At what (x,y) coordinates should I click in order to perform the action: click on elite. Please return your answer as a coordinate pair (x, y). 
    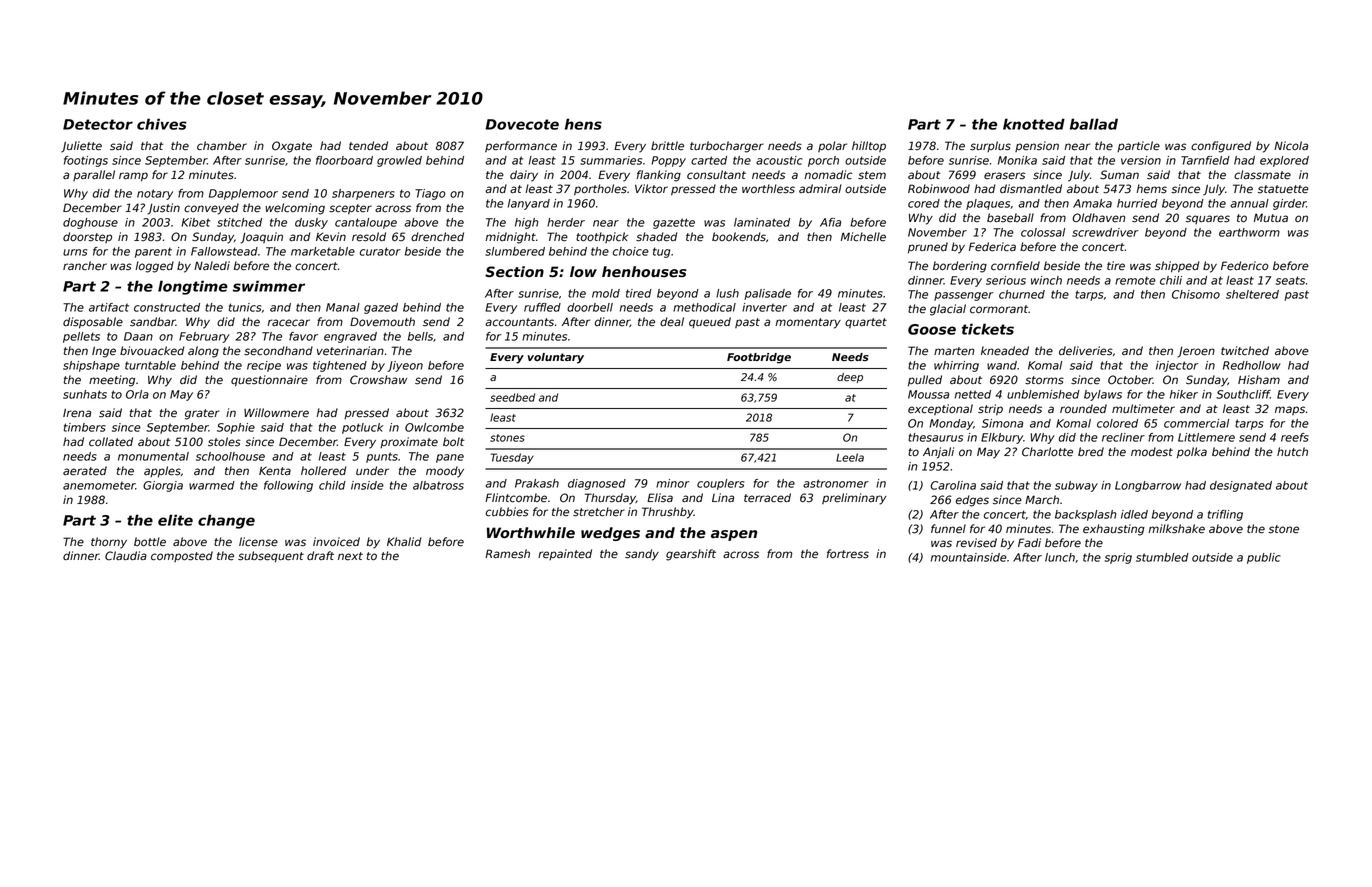
    Looking at the image, I should click on (175, 520).
